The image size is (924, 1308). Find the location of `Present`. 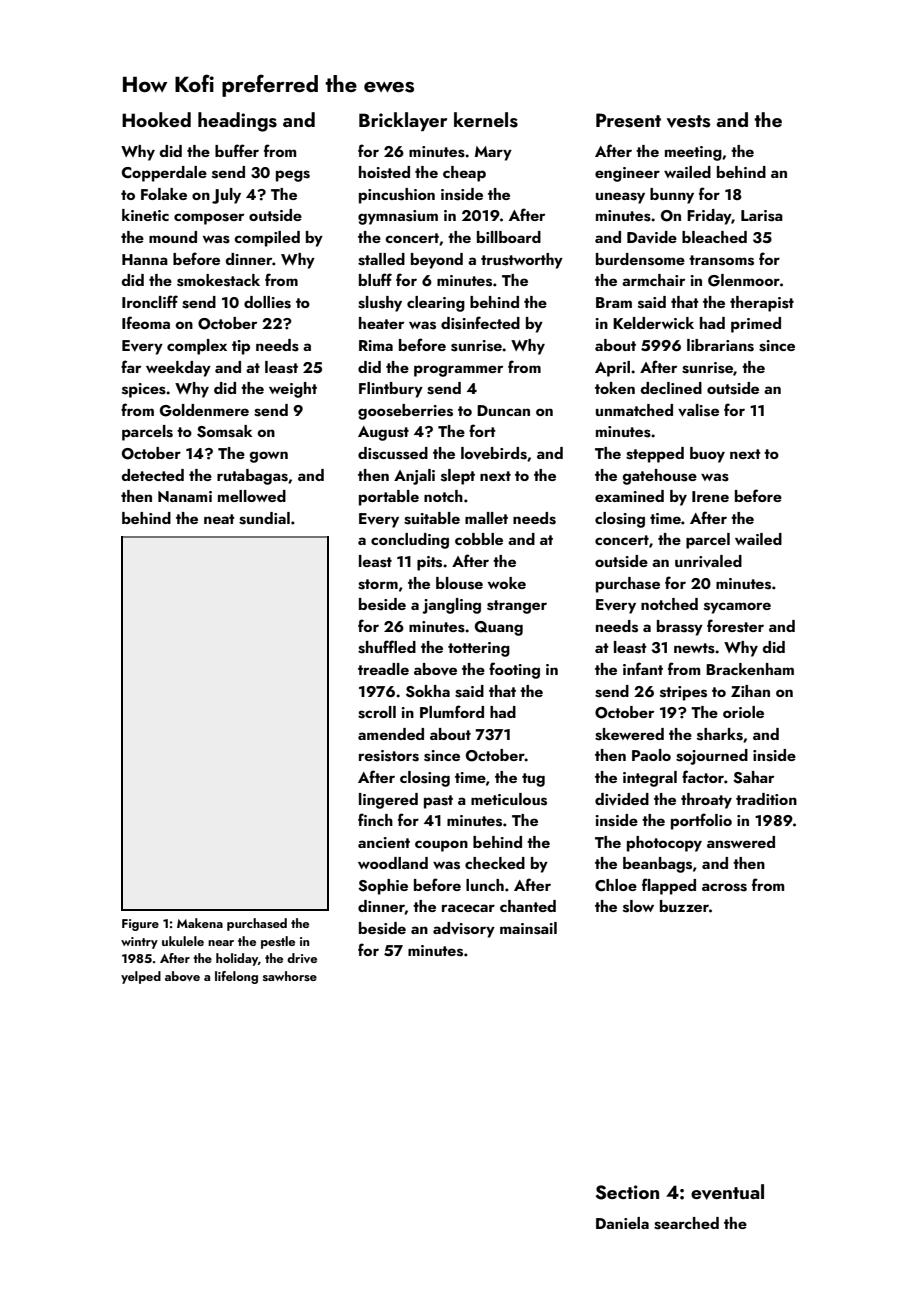

Present is located at coordinates (628, 120).
